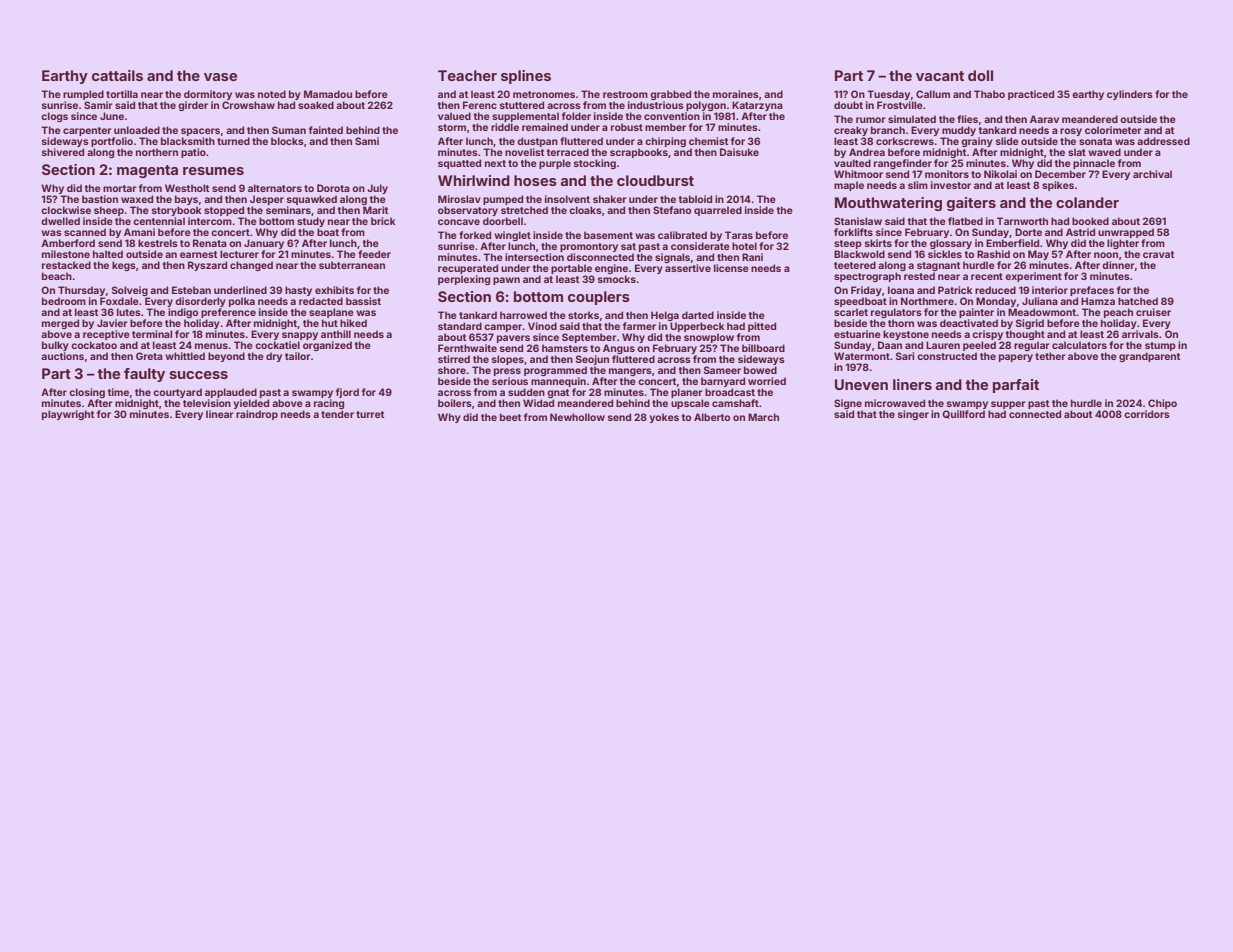 The height and width of the image is (952, 1233). What do you see at coordinates (210, 243) in the image?
I see `Renata` at bounding box center [210, 243].
